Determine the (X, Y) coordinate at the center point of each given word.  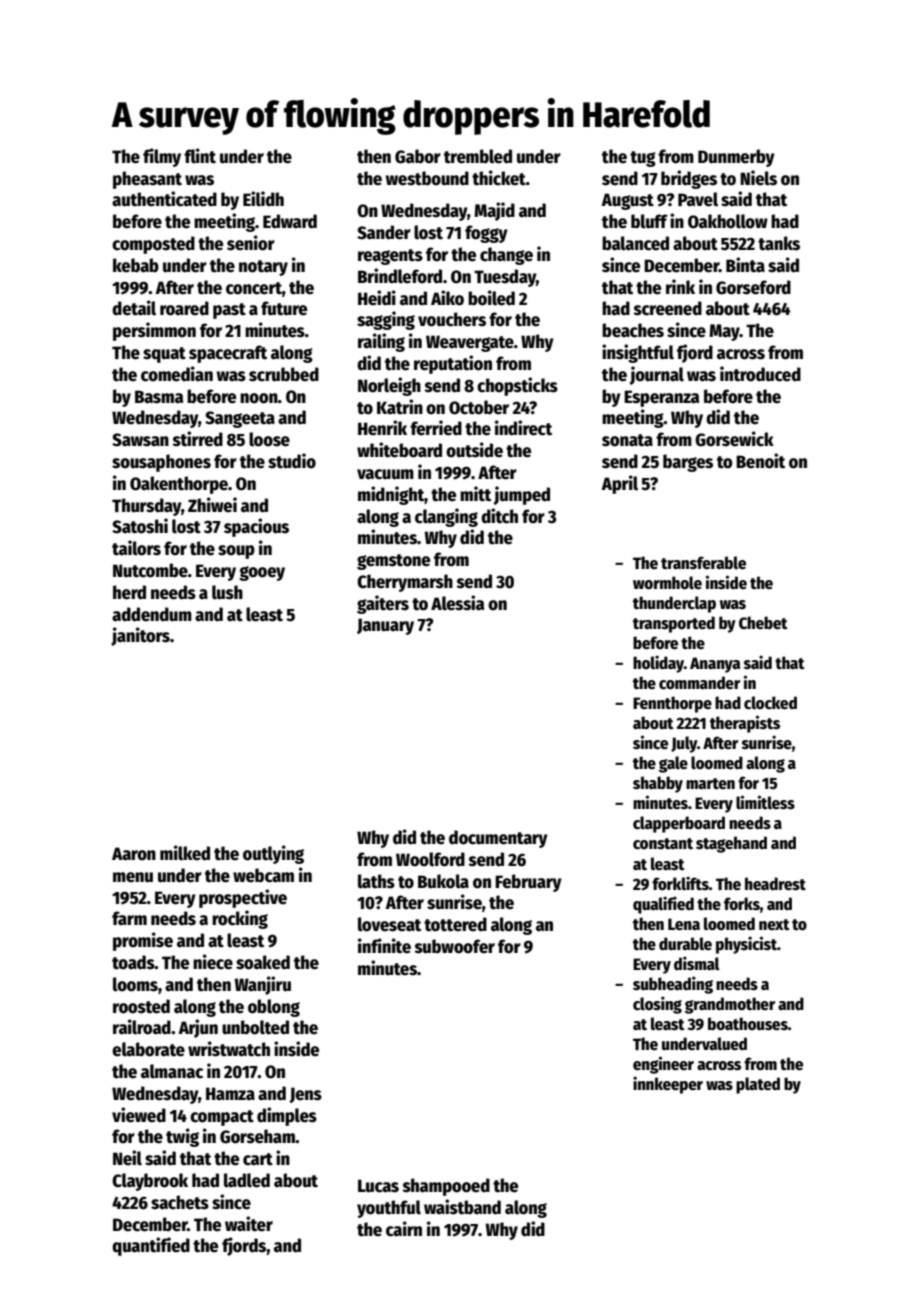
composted (153, 245)
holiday (658, 664)
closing (657, 1005)
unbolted (255, 1027)
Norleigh (389, 386)
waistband (462, 1207)
